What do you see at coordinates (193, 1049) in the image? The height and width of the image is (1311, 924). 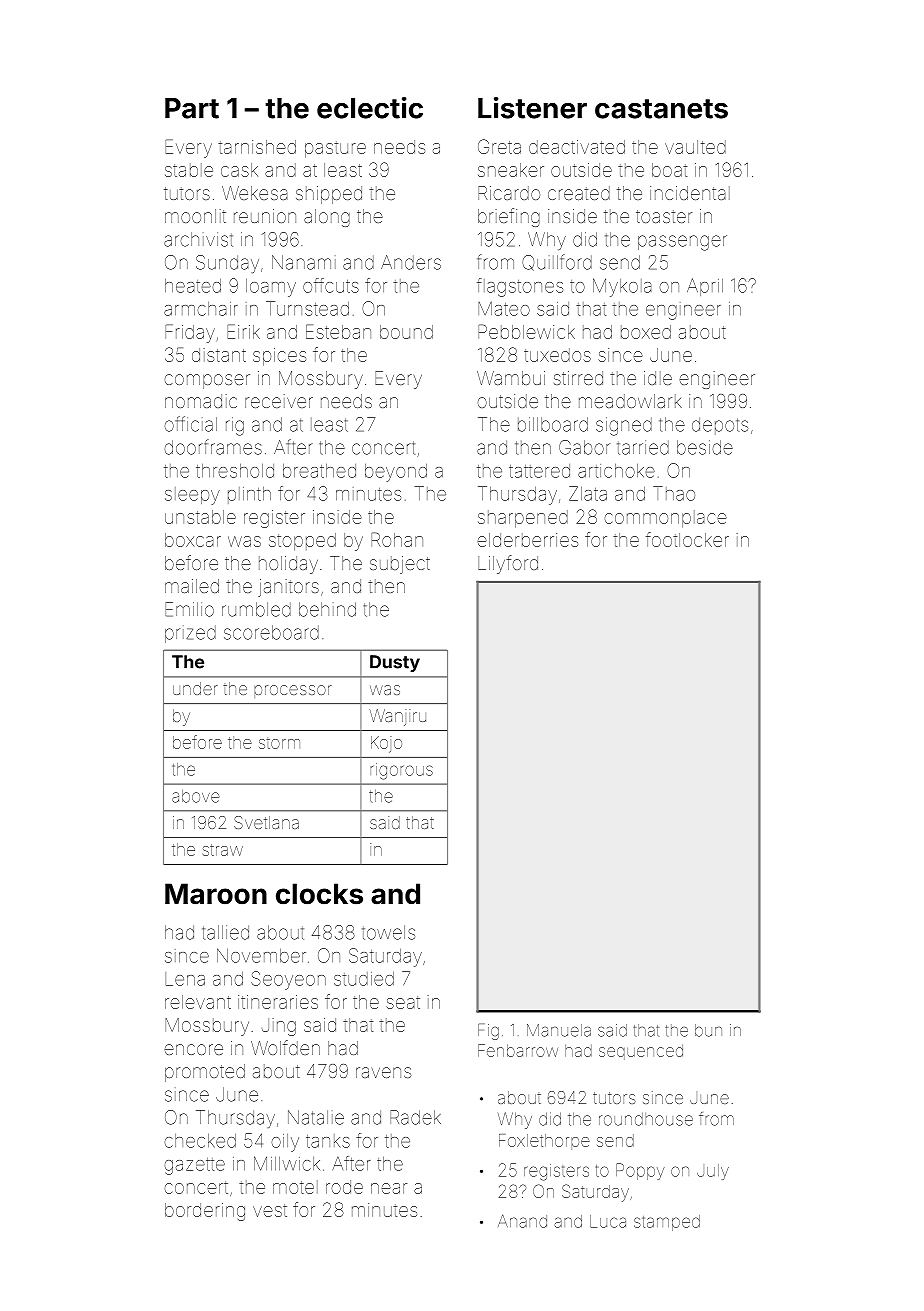 I see `encore` at bounding box center [193, 1049].
